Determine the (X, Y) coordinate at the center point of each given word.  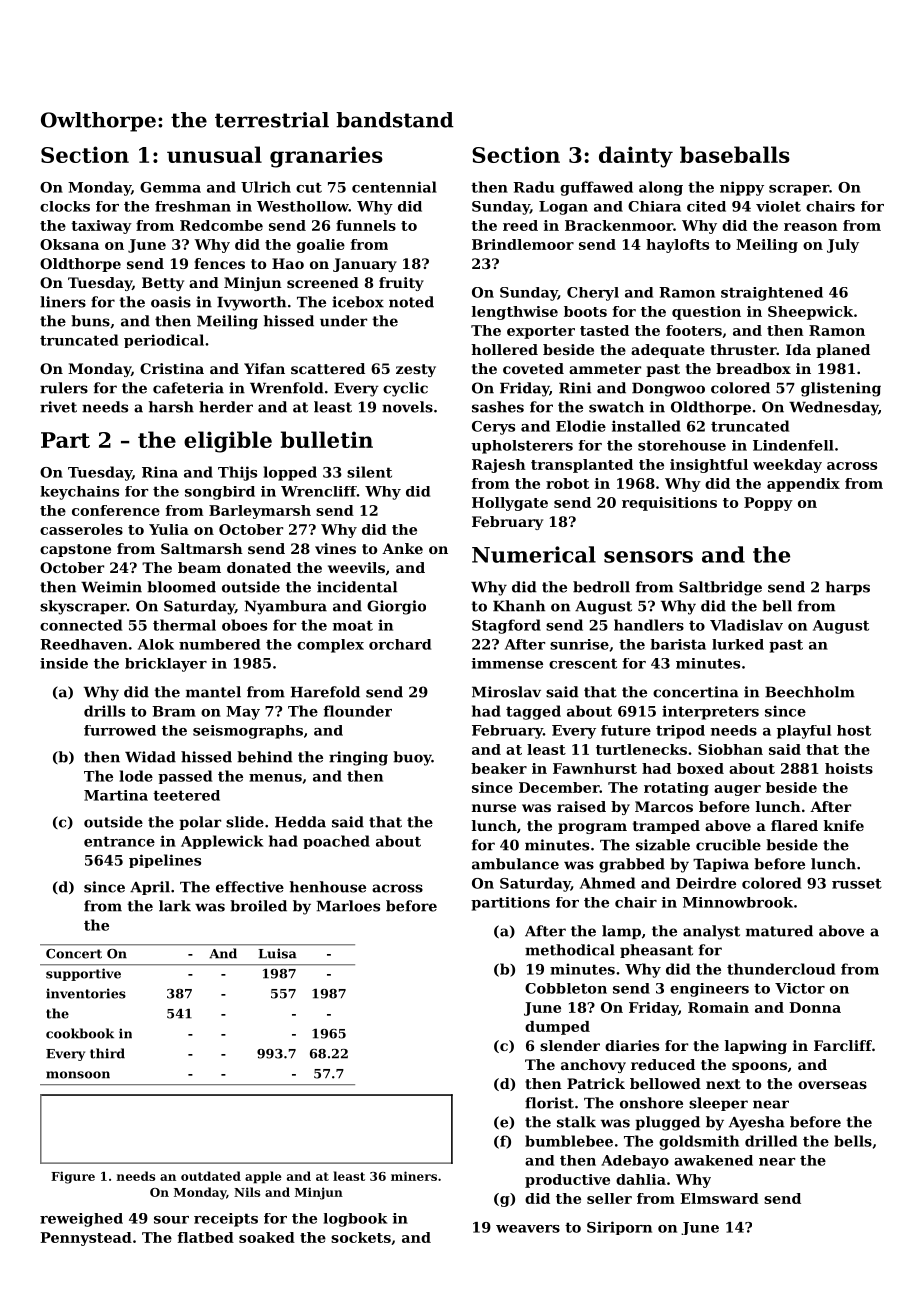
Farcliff (843, 1045)
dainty (636, 157)
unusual (214, 154)
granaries (326, 157)
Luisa (277, 953)
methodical (570, 950)
